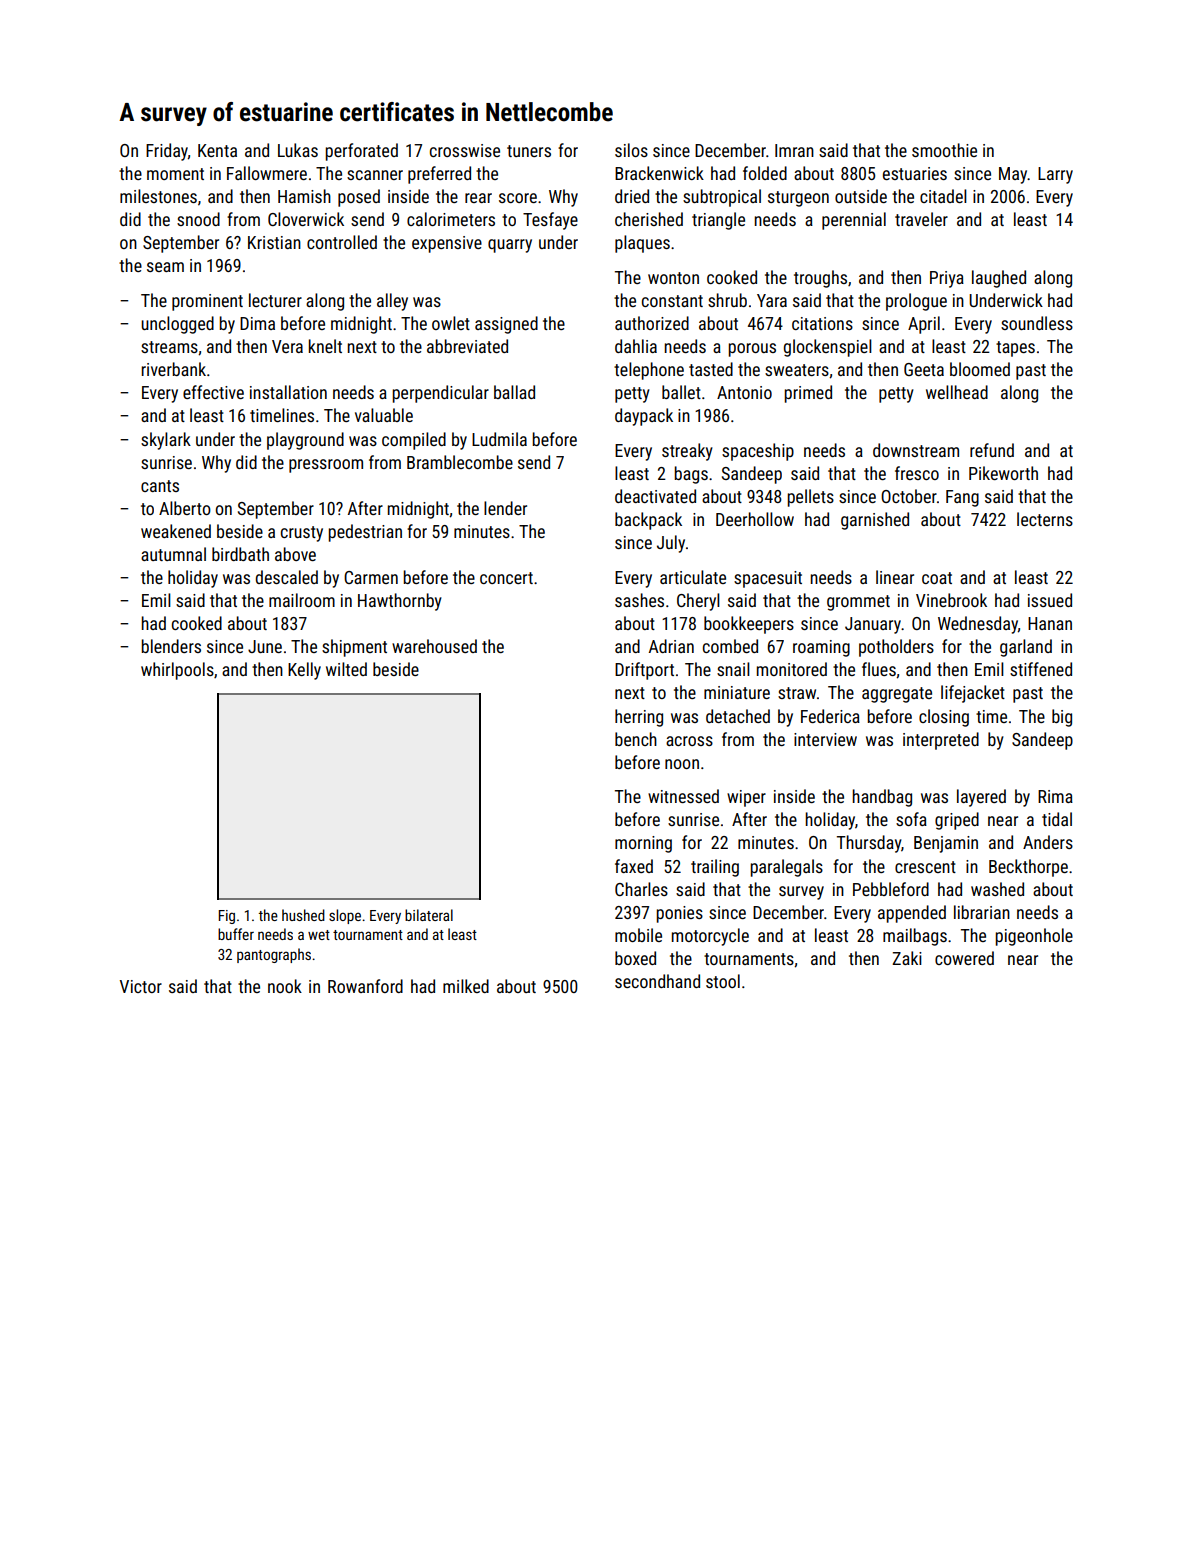  What do you see at coordinates (274, 242) in the image?
I see `Kristian` at bounding box center [274, 242].
